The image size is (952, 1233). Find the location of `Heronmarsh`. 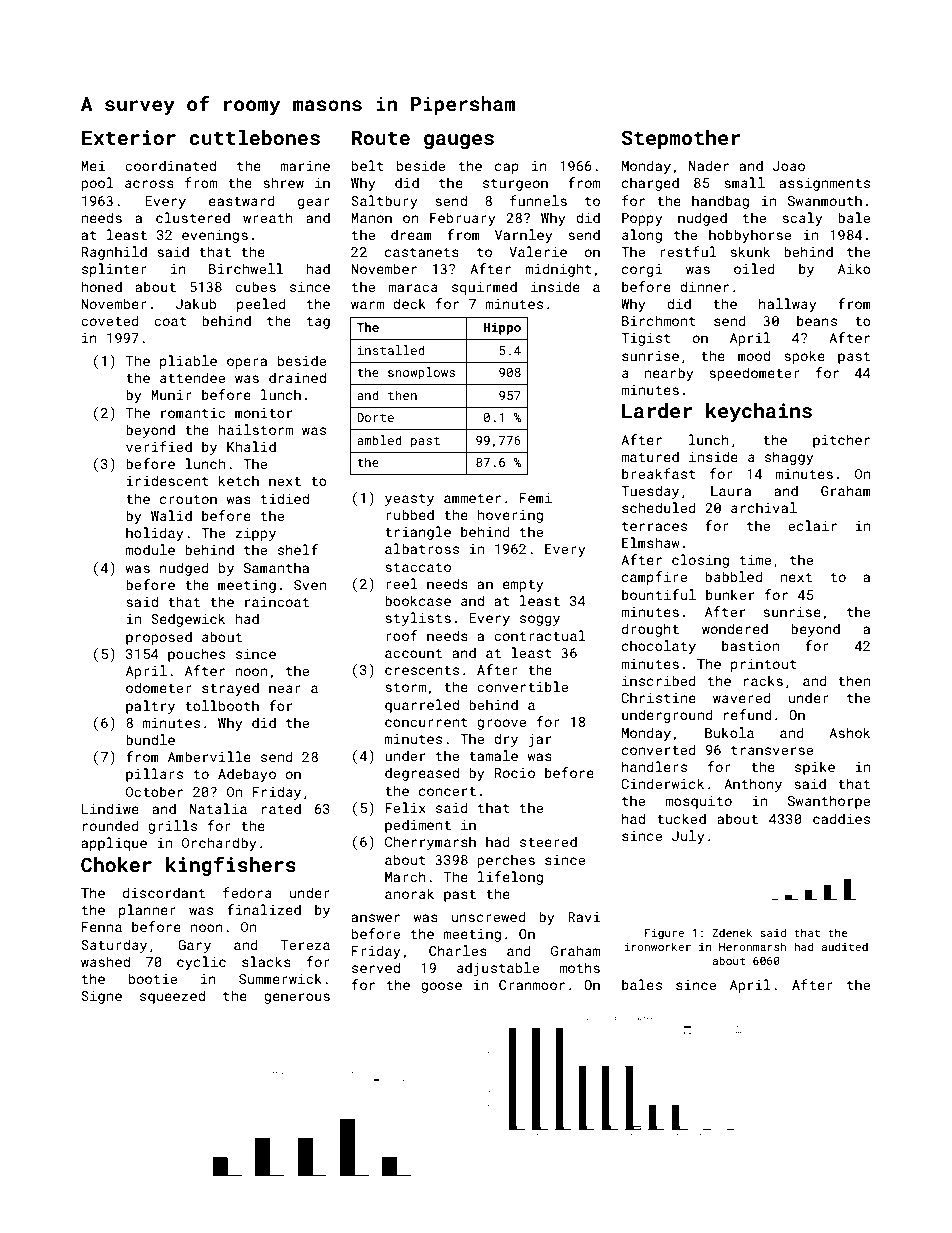

Heronmarsh is located at coordinates (752, 946).
